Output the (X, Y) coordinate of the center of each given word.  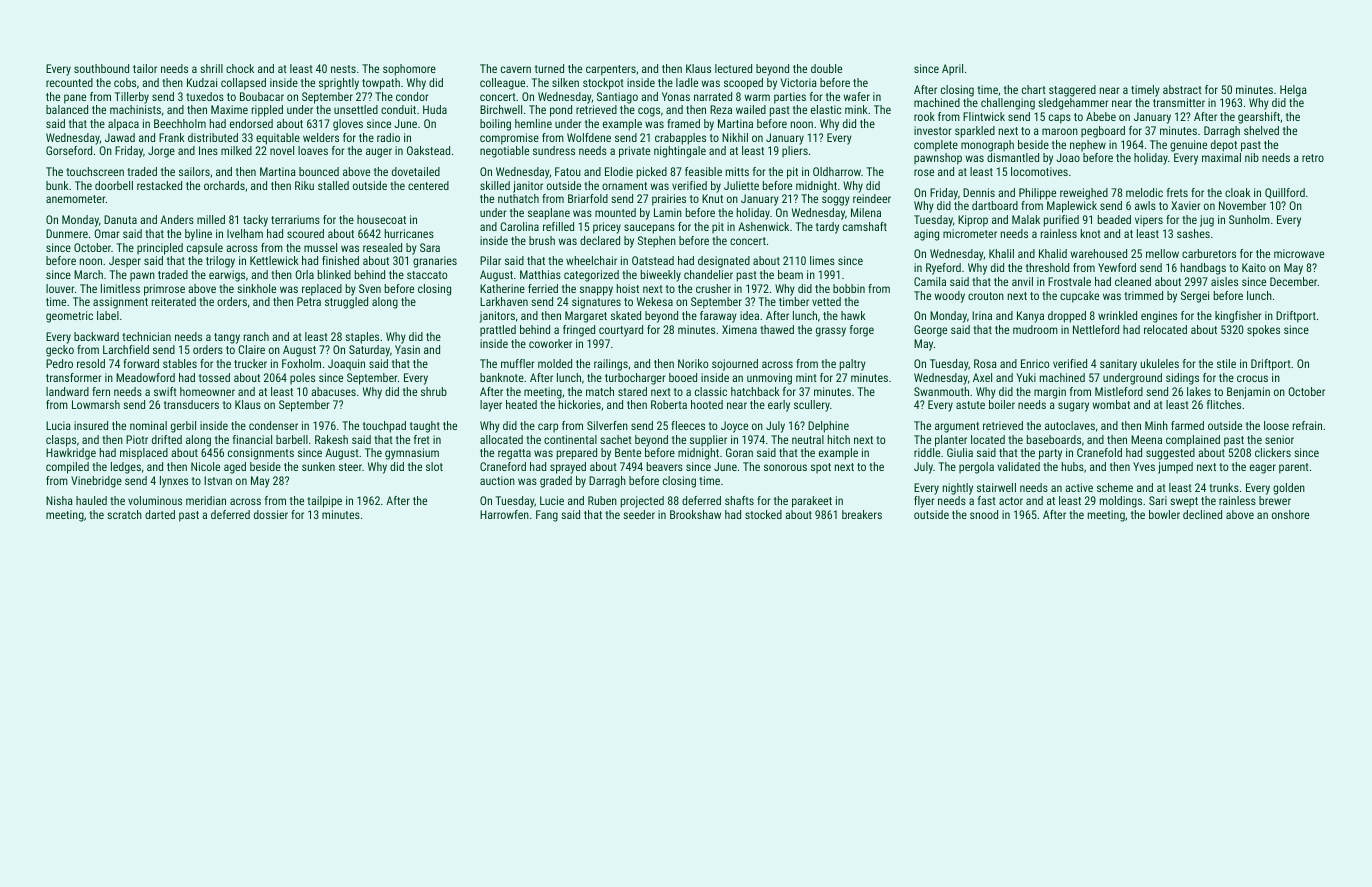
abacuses (333, 391)
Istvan (218, 480)
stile (1226, 363)
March (88, 274)
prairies (669, 200)
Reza (721, 109)
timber (794, 301)
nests (343, 69)
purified (1061, 221)
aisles (1224, 281)
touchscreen (95, 171)
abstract (1182, 89)
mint (806, 377)
